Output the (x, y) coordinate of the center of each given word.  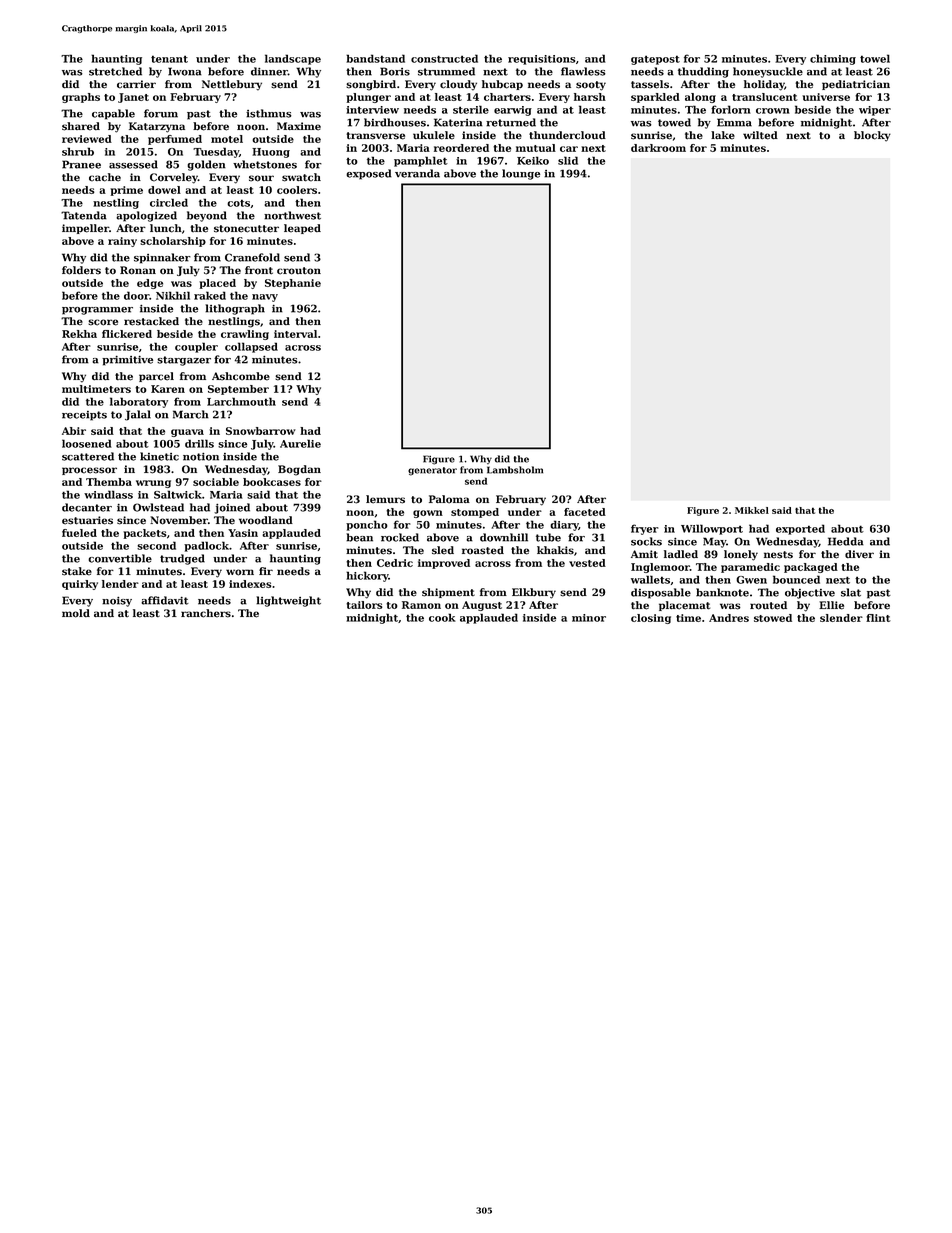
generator (432, 471)
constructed (444, 58)
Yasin (243, 533)
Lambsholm (515, 470)
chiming (833, 59)
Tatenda (84, 215)
